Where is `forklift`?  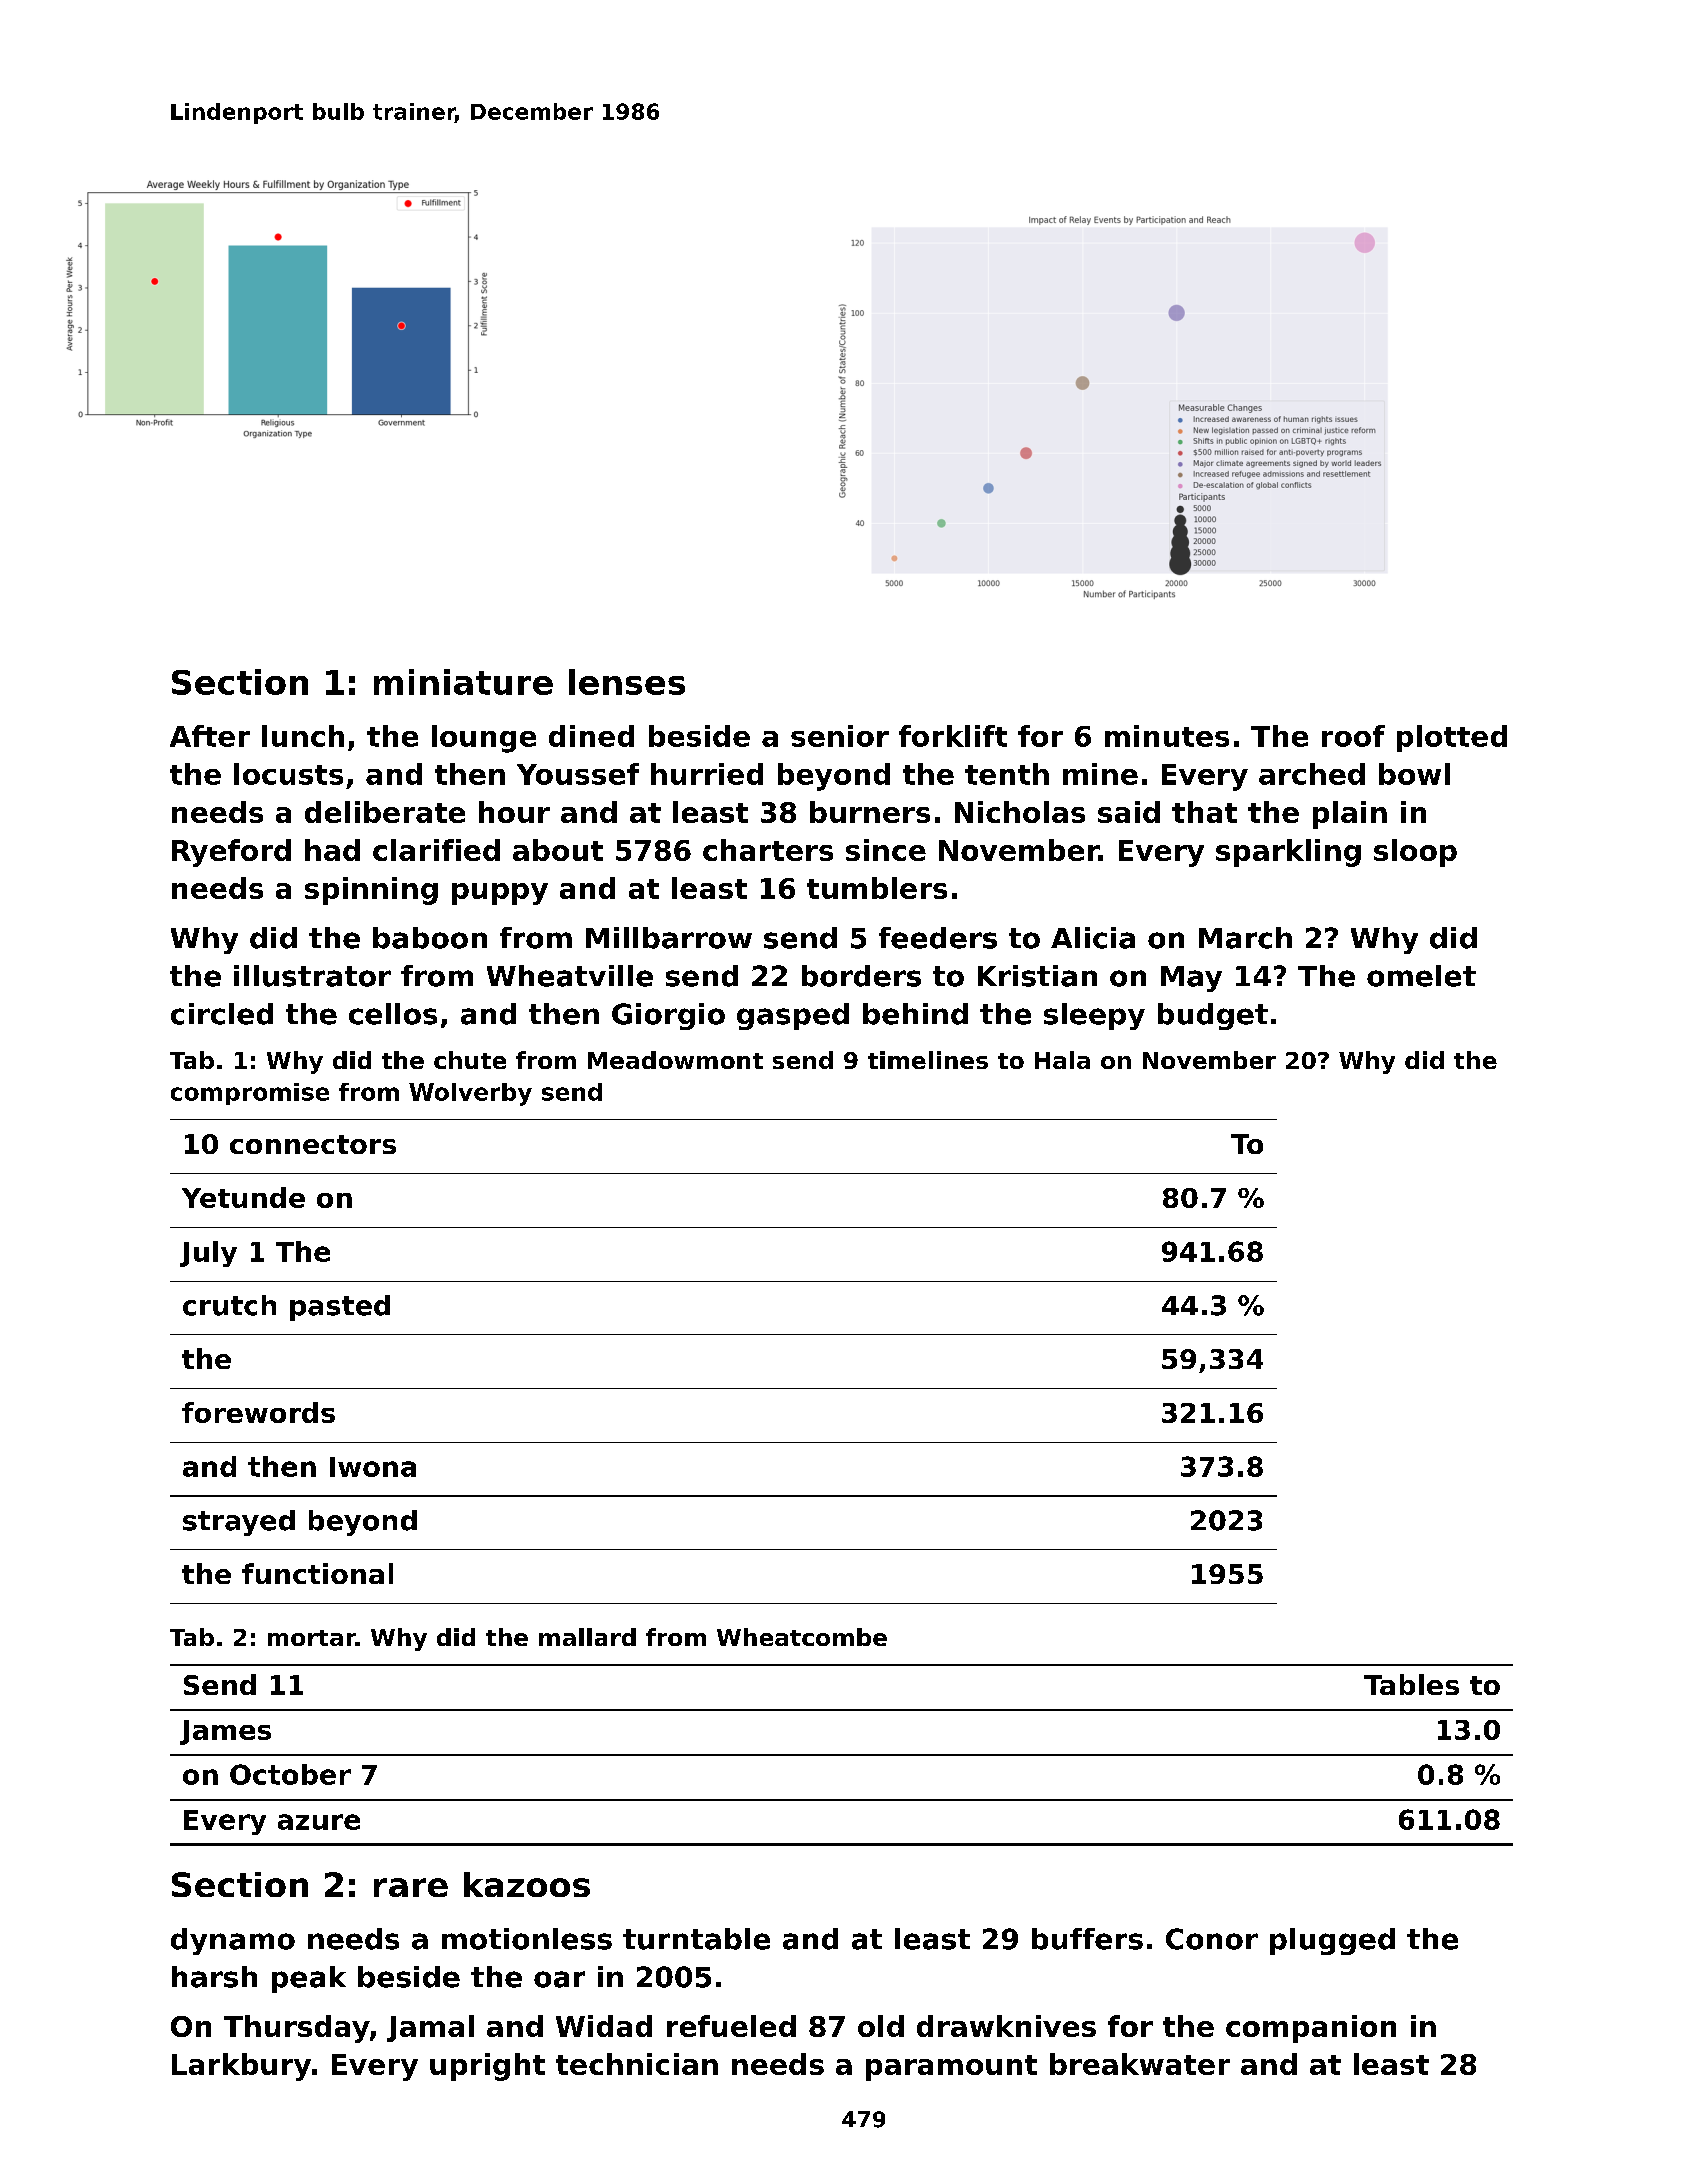
forklift is located at coordinates (953, 736).
